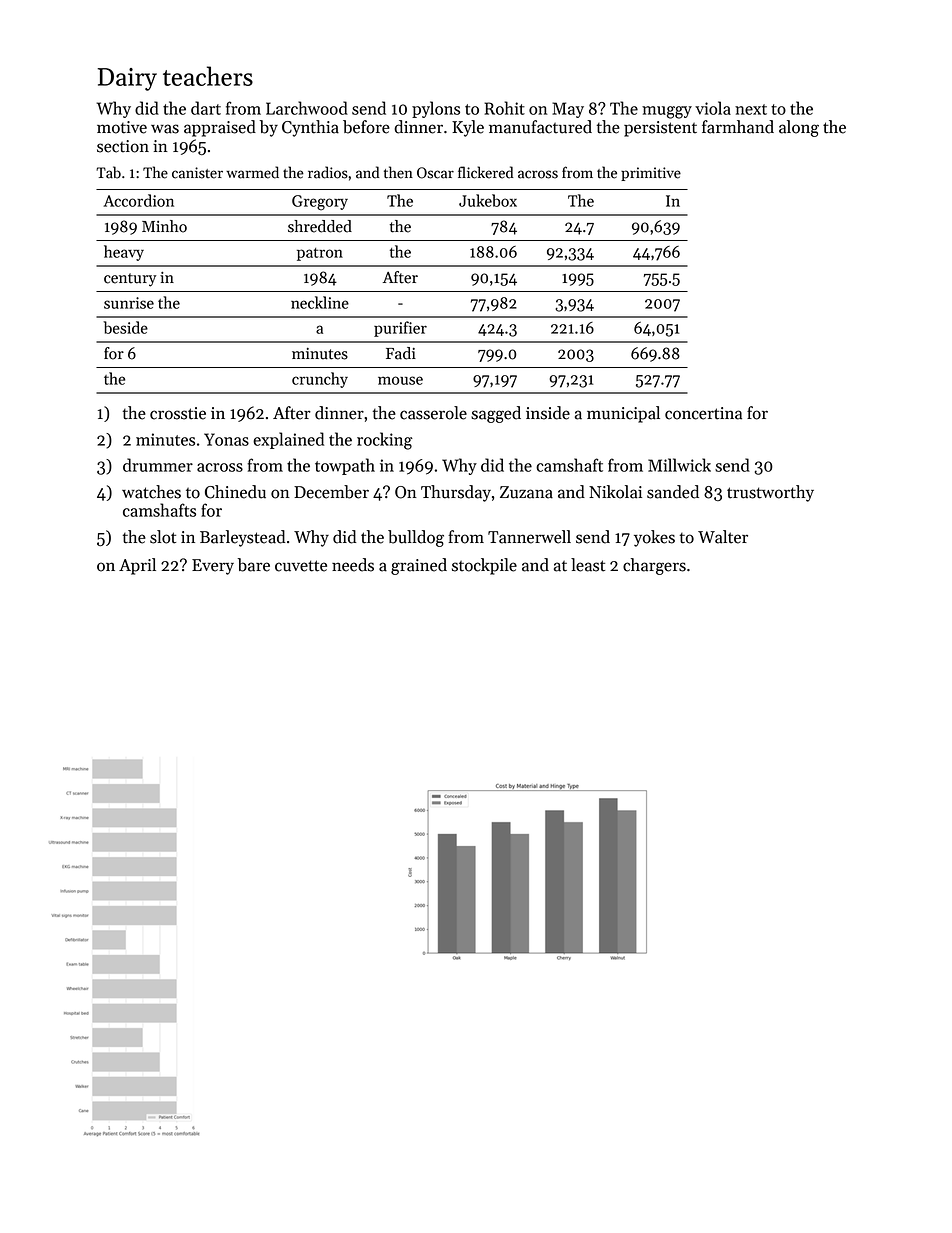  I want to click on primitive, so click(651, 174).
